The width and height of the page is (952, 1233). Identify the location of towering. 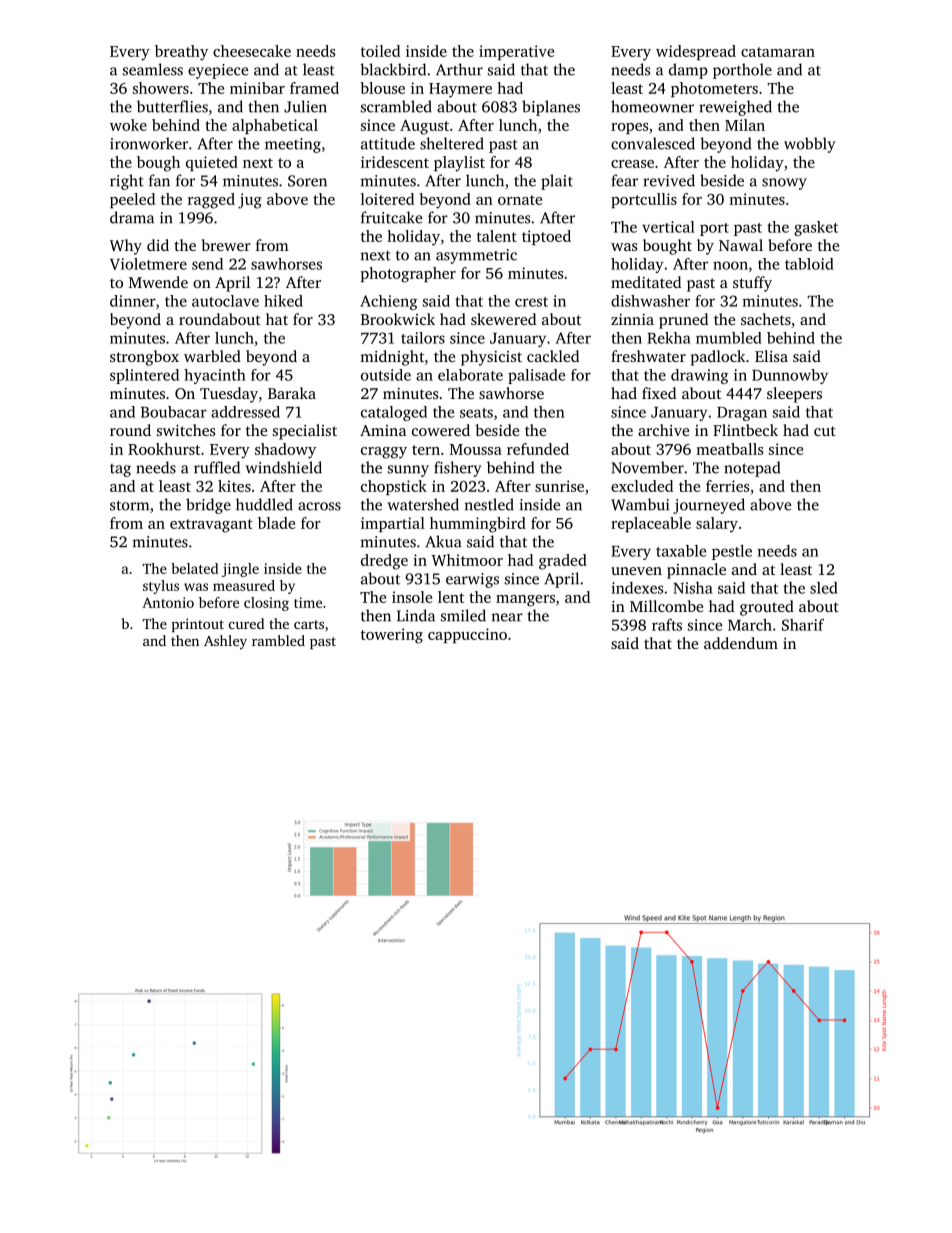
(392, 636).
